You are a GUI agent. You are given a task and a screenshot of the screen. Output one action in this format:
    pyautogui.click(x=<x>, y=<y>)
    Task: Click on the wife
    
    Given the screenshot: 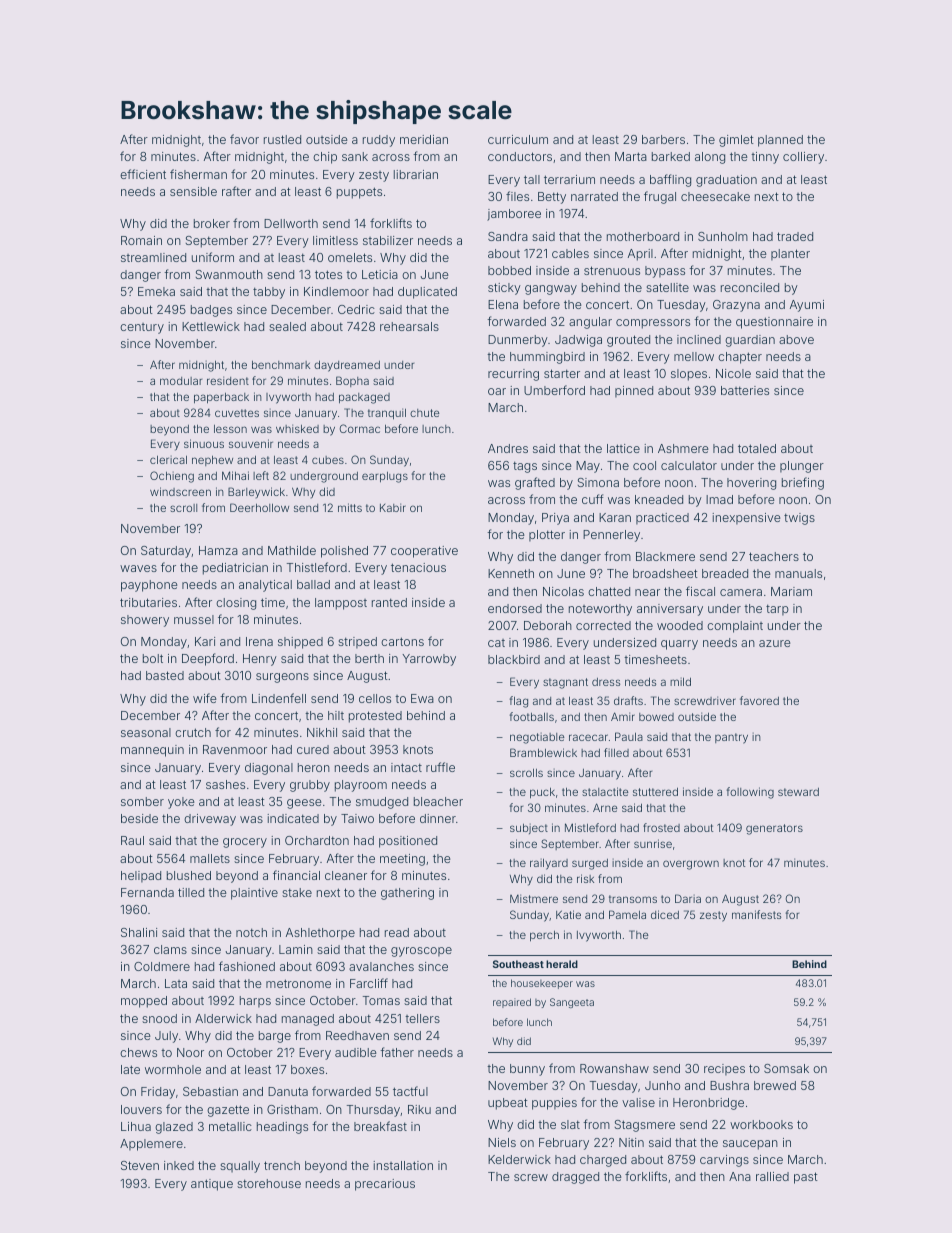 What is the action you would take?
    pyautogui.click(x=205, y=698)
